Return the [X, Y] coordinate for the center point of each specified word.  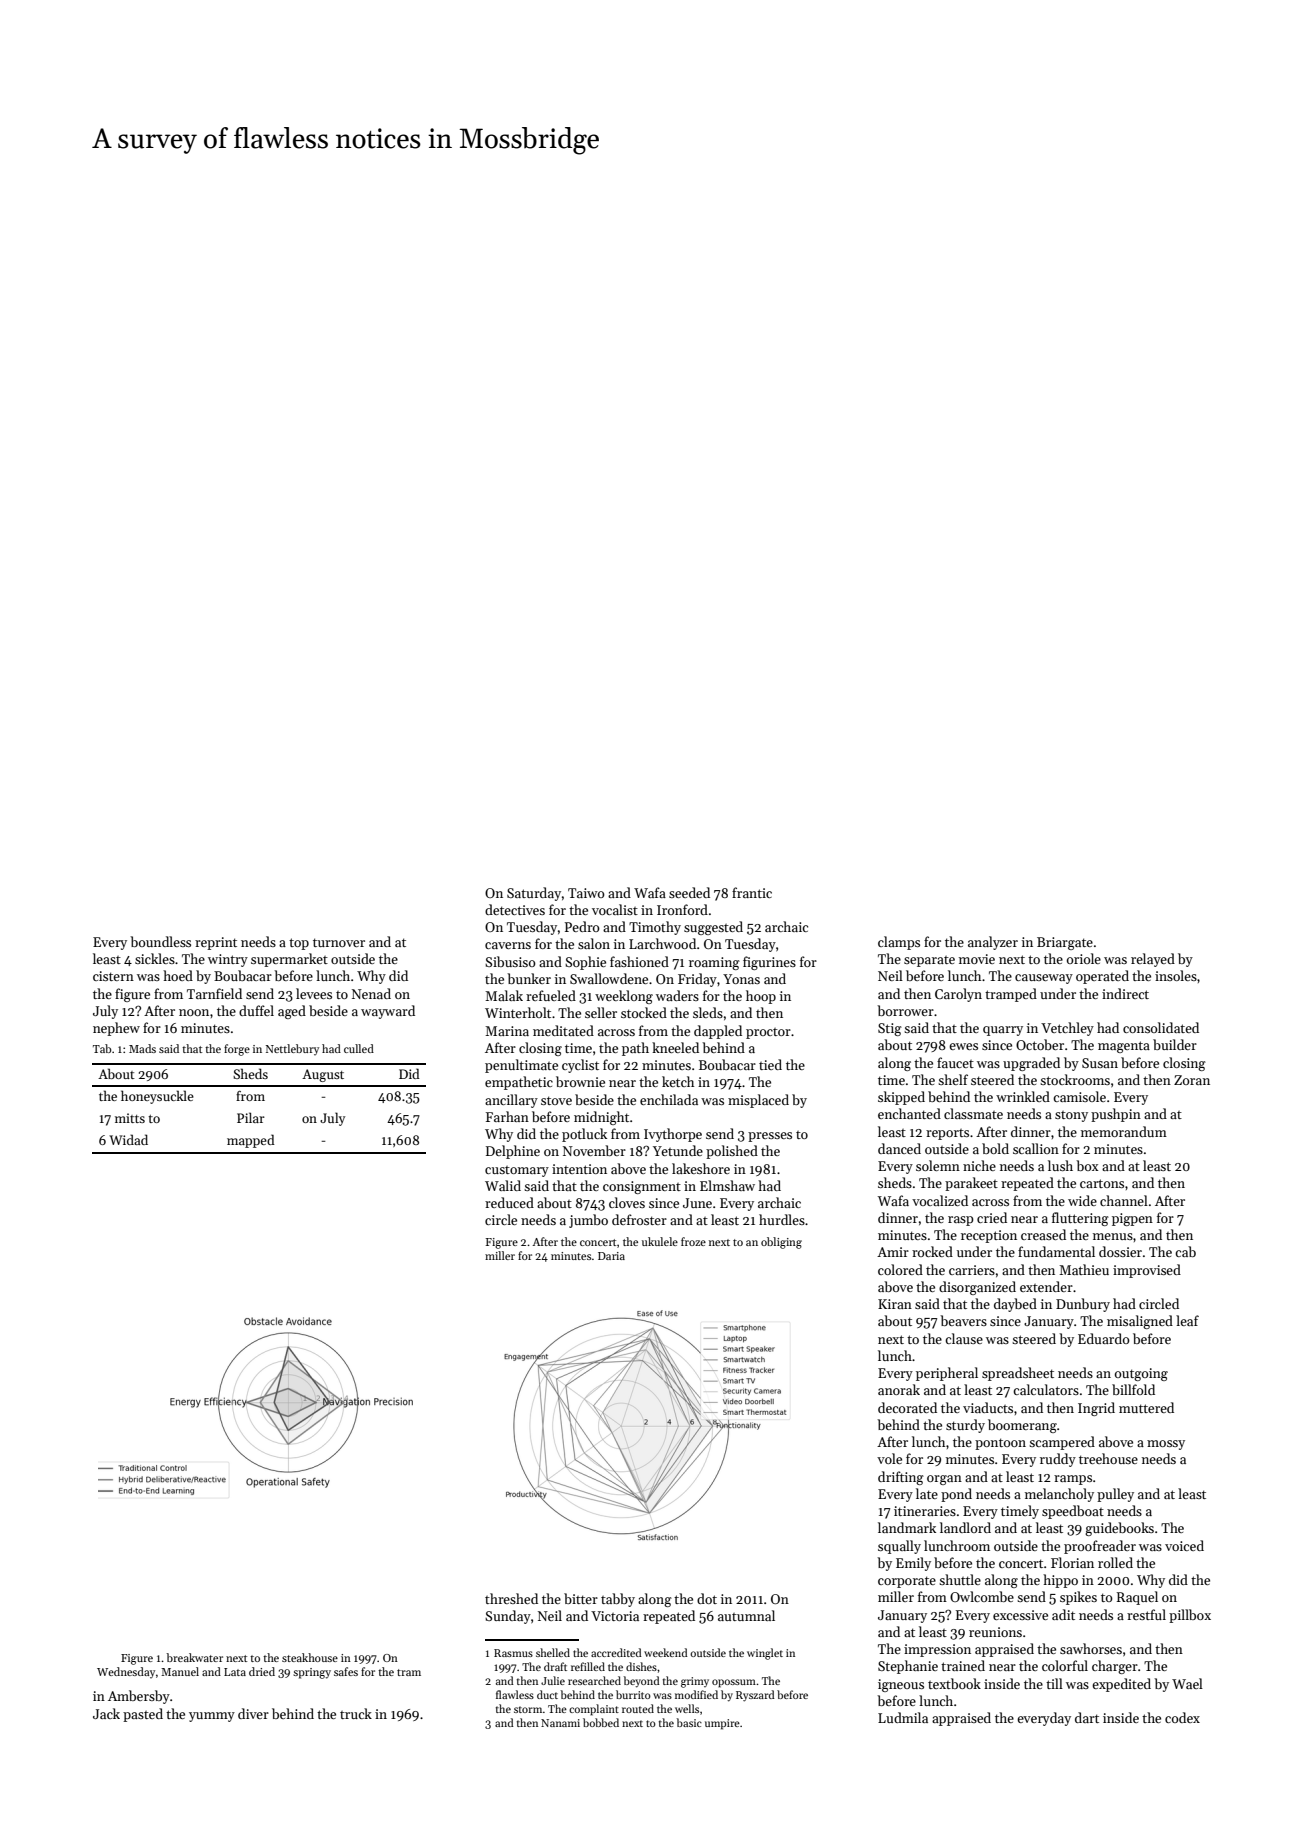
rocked [932, 1251]
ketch [678, 1081]
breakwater [194, 1657]
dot [707, 1598]
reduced [509, 1202]
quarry [1003, 1031]
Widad [128, 1139]
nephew [116, 1029]
